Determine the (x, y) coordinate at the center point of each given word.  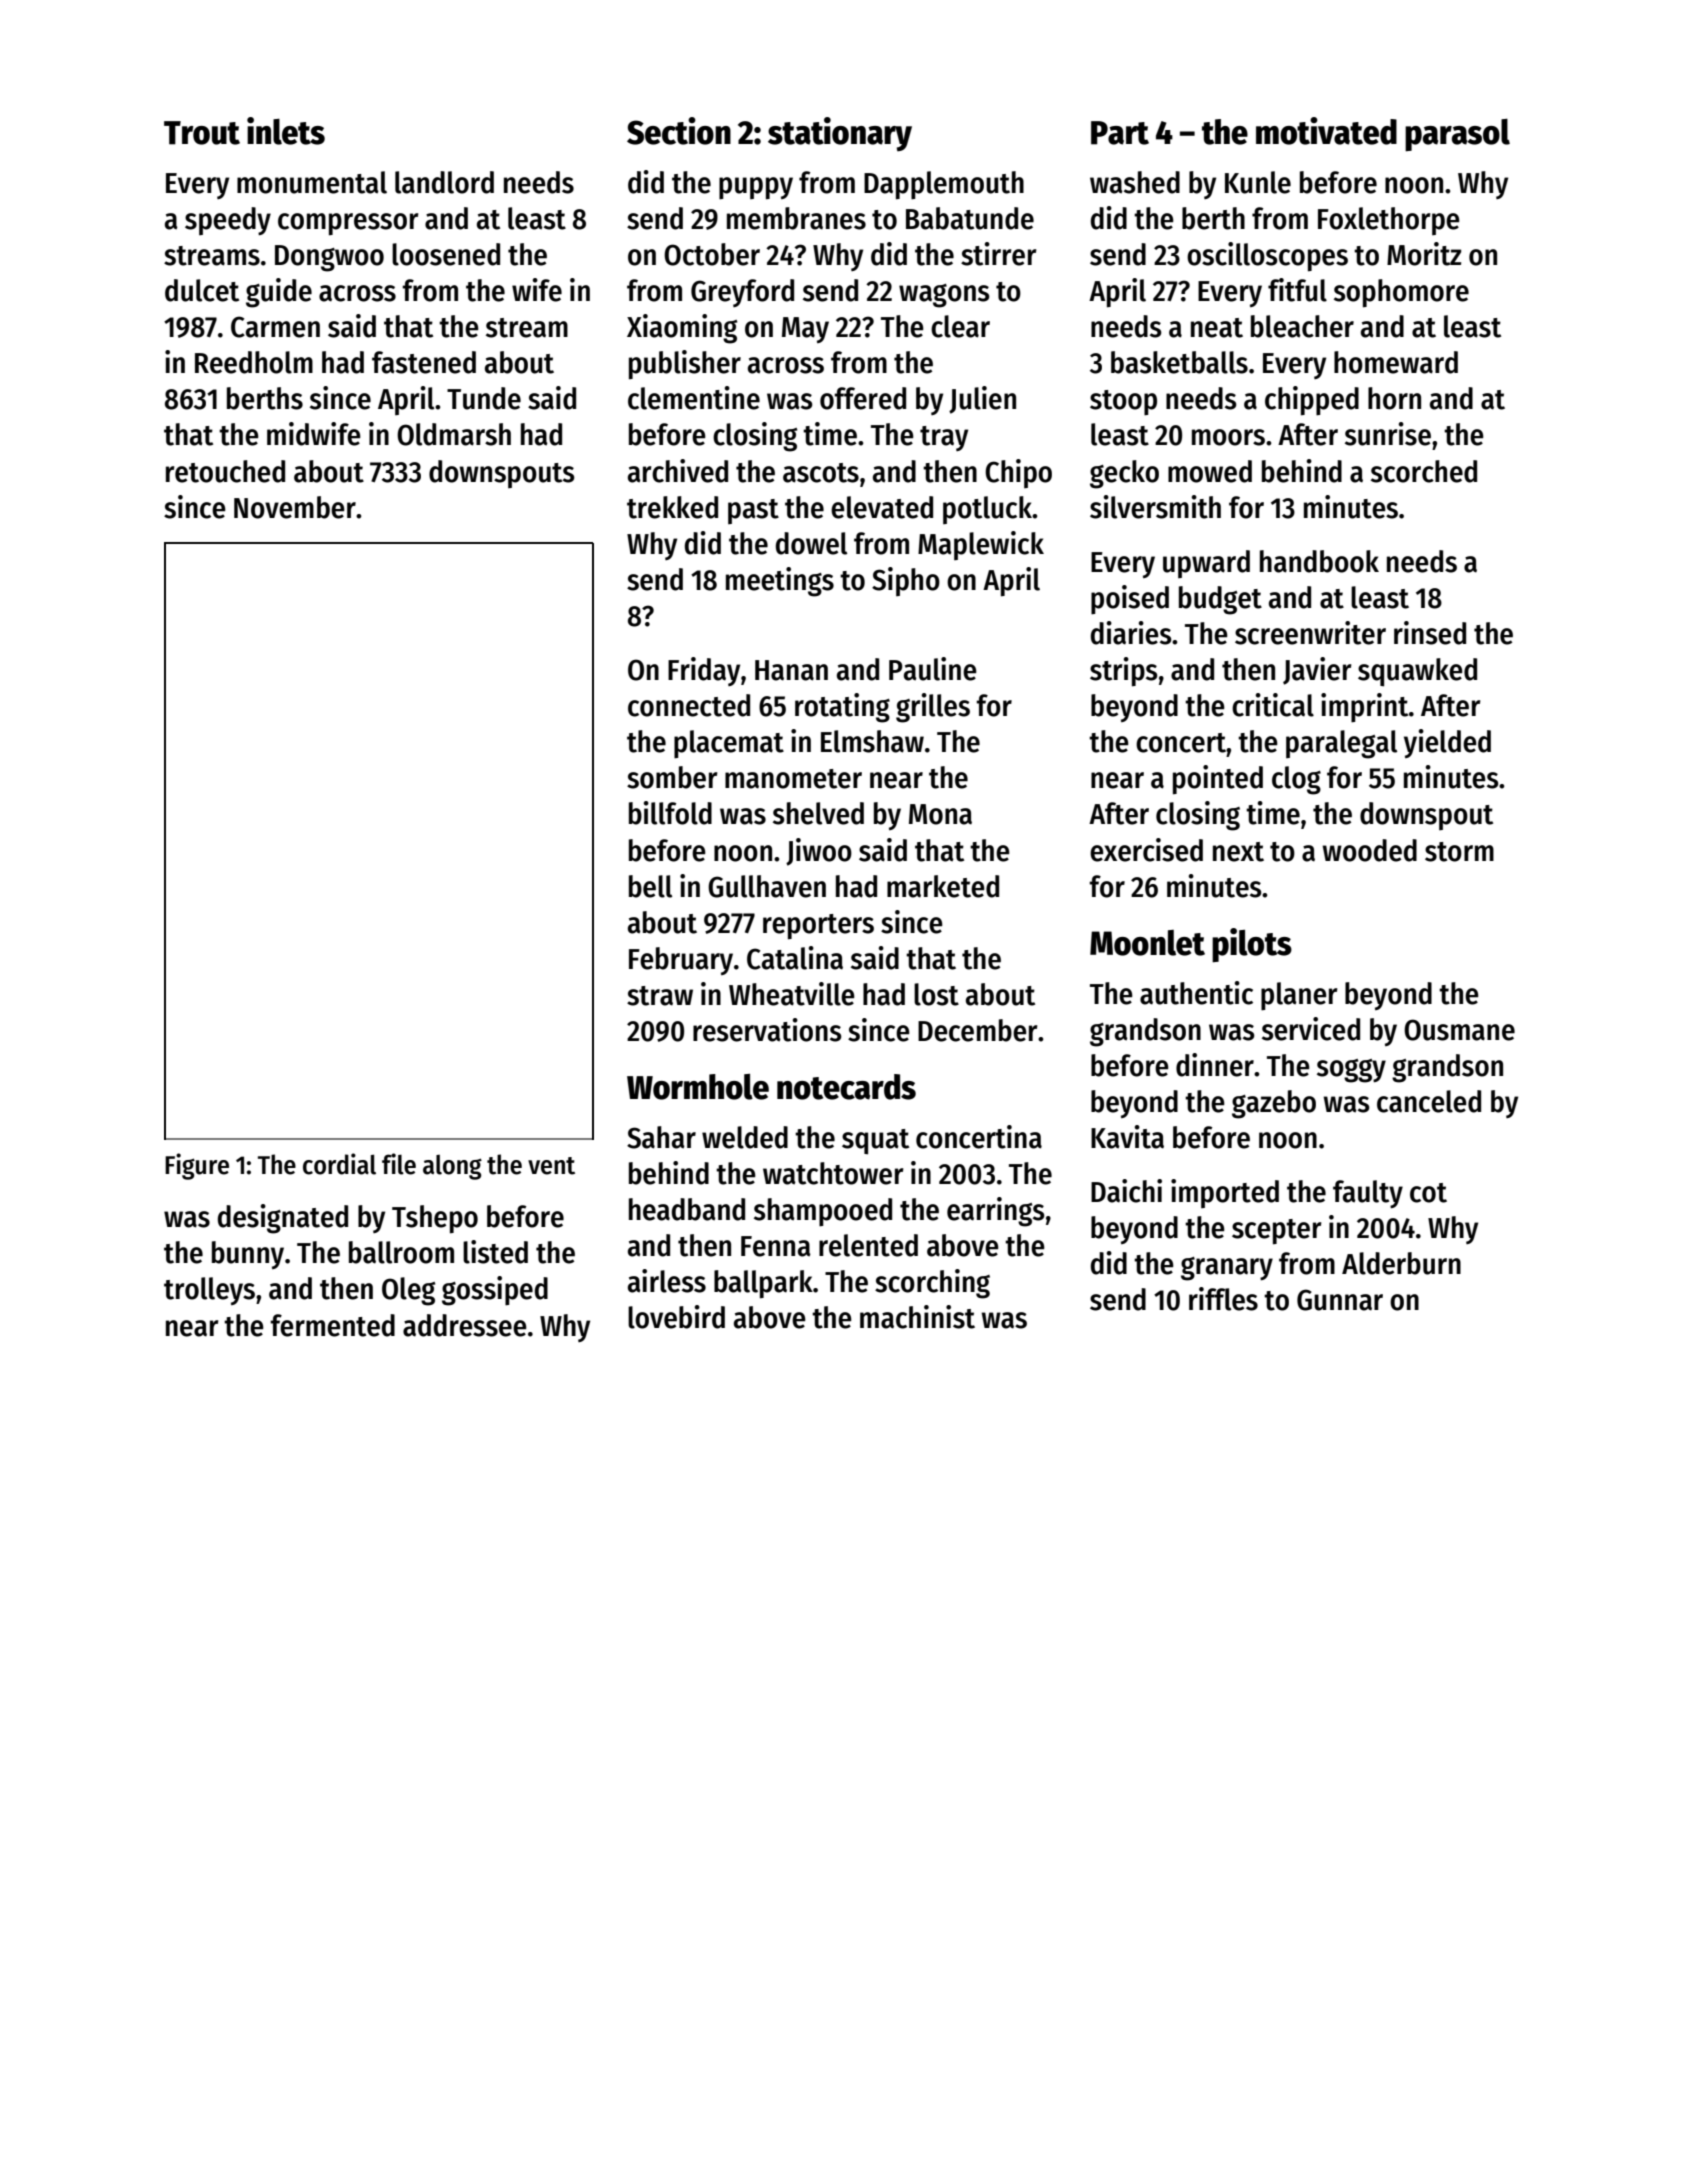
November (295, 507)
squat (875, 1142)
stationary (840, 134)
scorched (1424, 471)
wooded (1369, 850)
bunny (248, 1255)
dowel (811, 543)
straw (660, 996)
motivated (1326, 131)
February (681, 961)
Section (679, 131)
